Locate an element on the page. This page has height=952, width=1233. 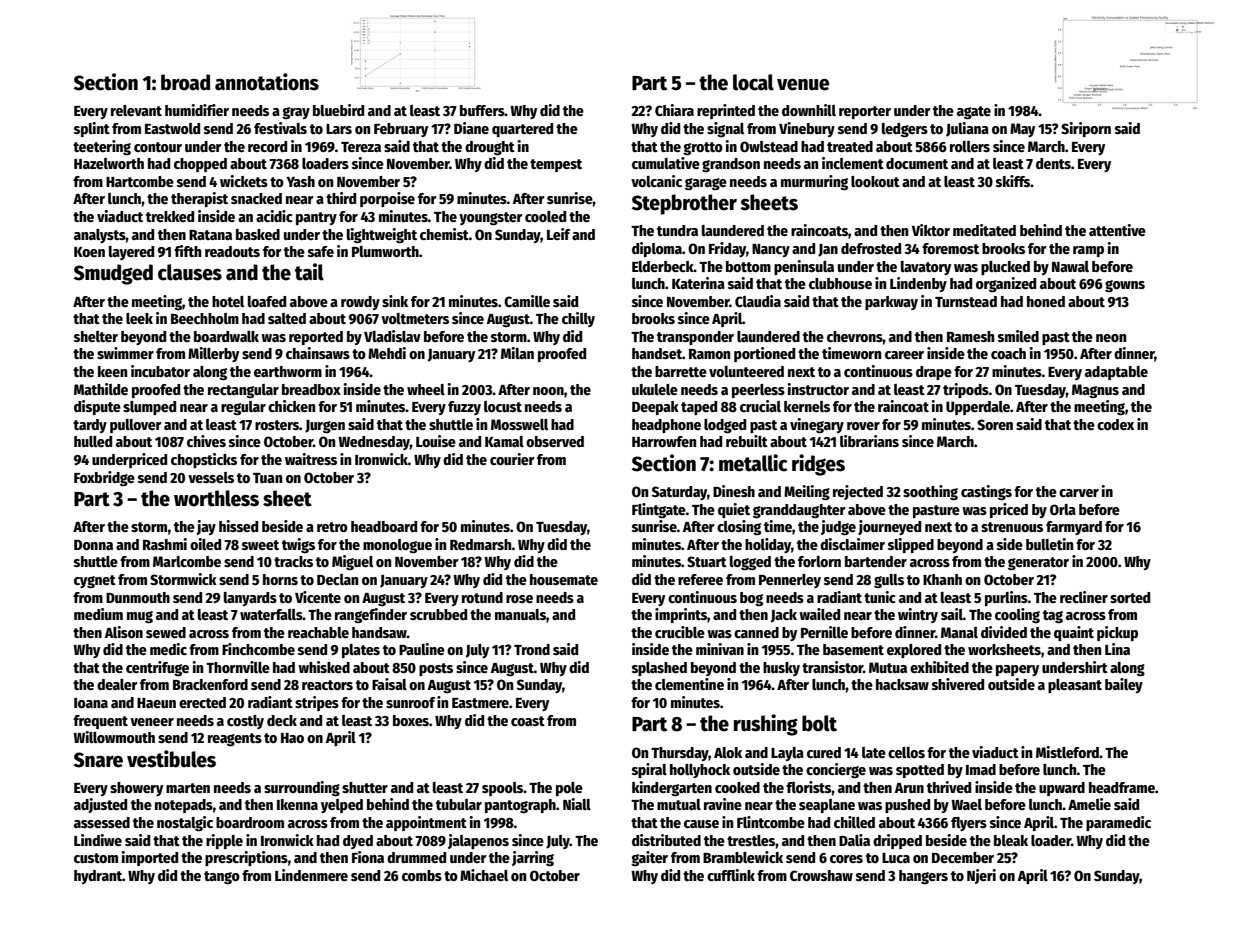
local is located at coordinates (753, 82).
